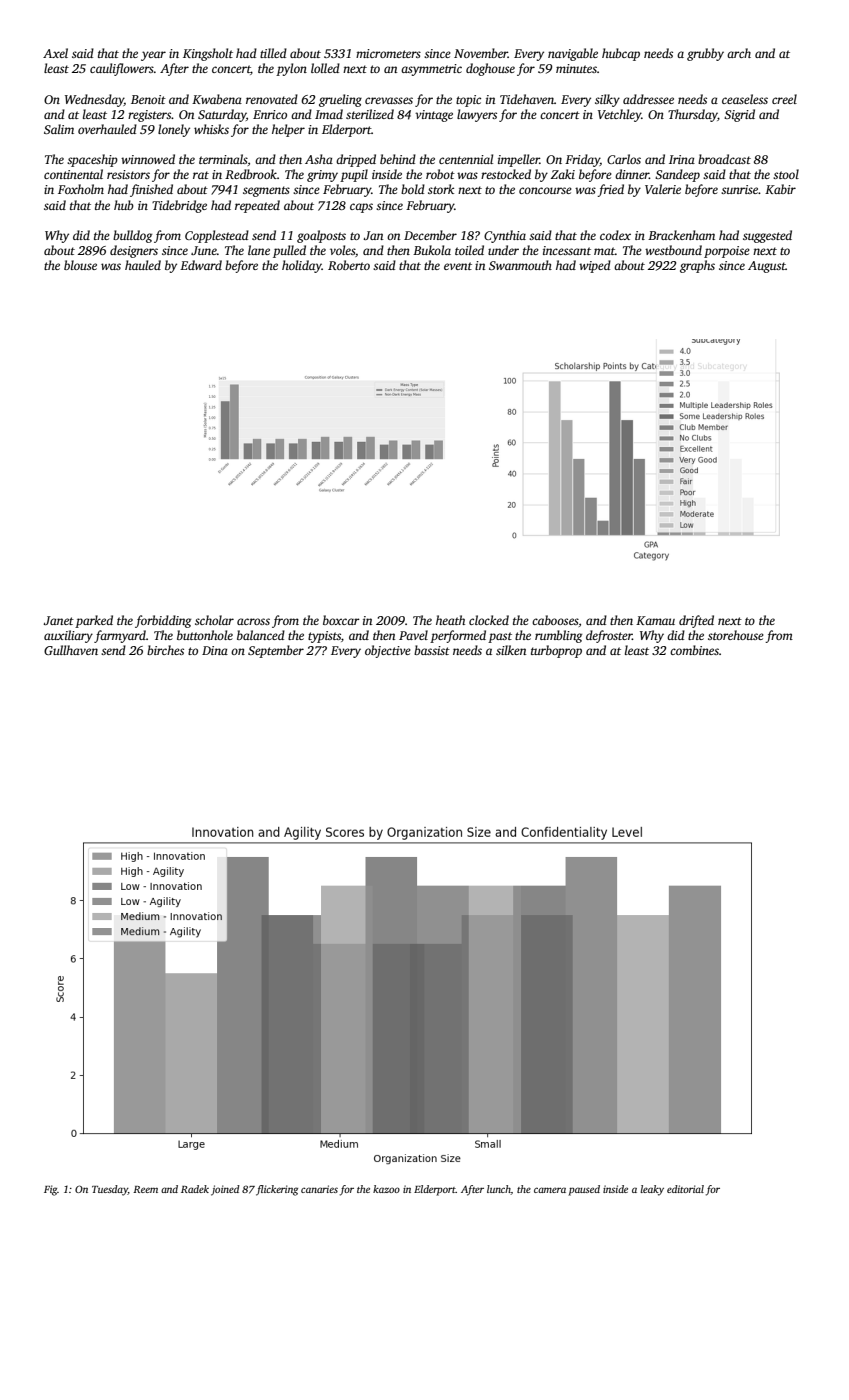 Image resolution: width=849 pixels, height=1400 pixels. What do you see at coordinates (705, 54) in the screenshot?
I see `grubby` at bounding box center [705, 54].
